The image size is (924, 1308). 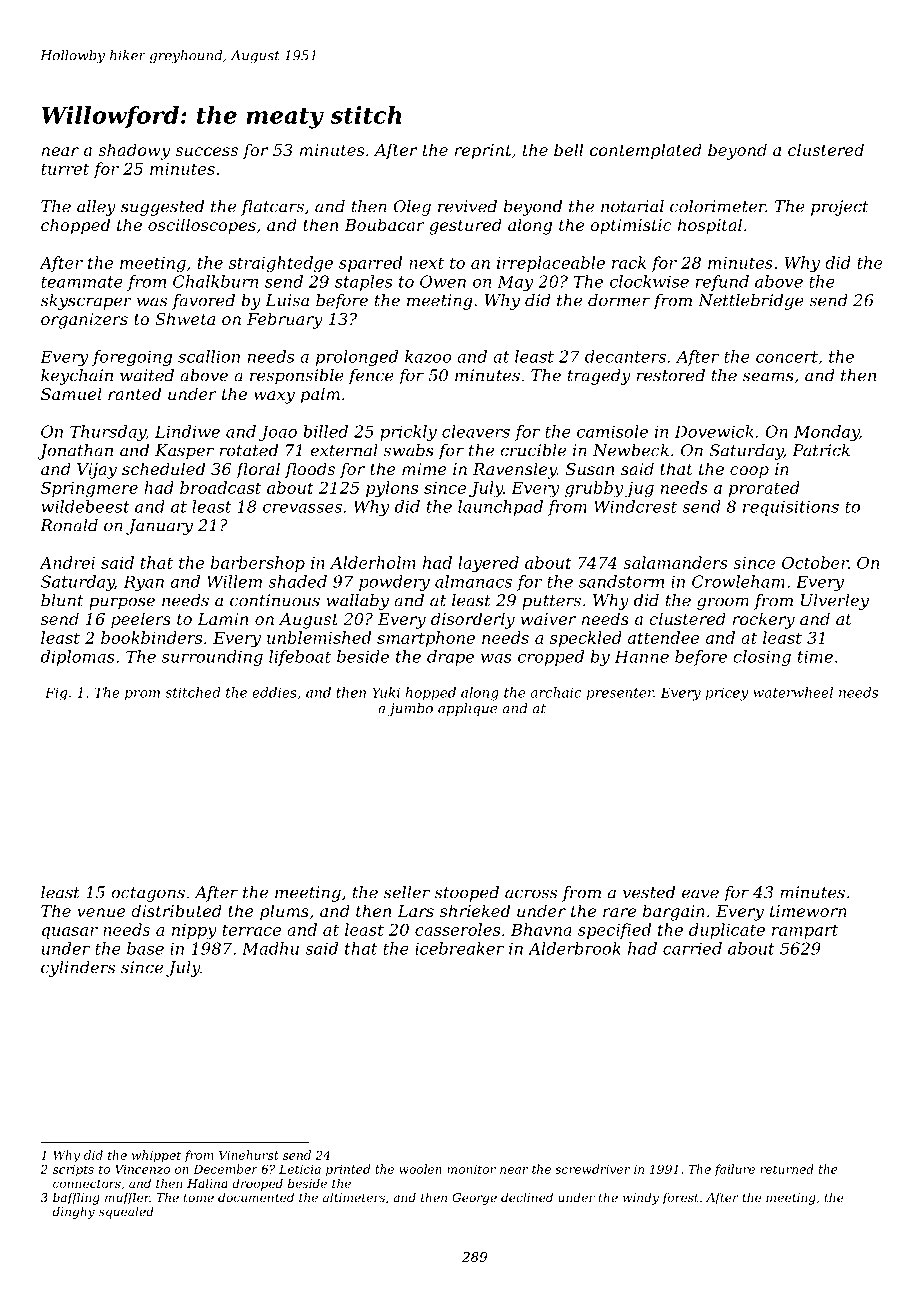 I want to click on gestured, so click(x=465, y=226).
